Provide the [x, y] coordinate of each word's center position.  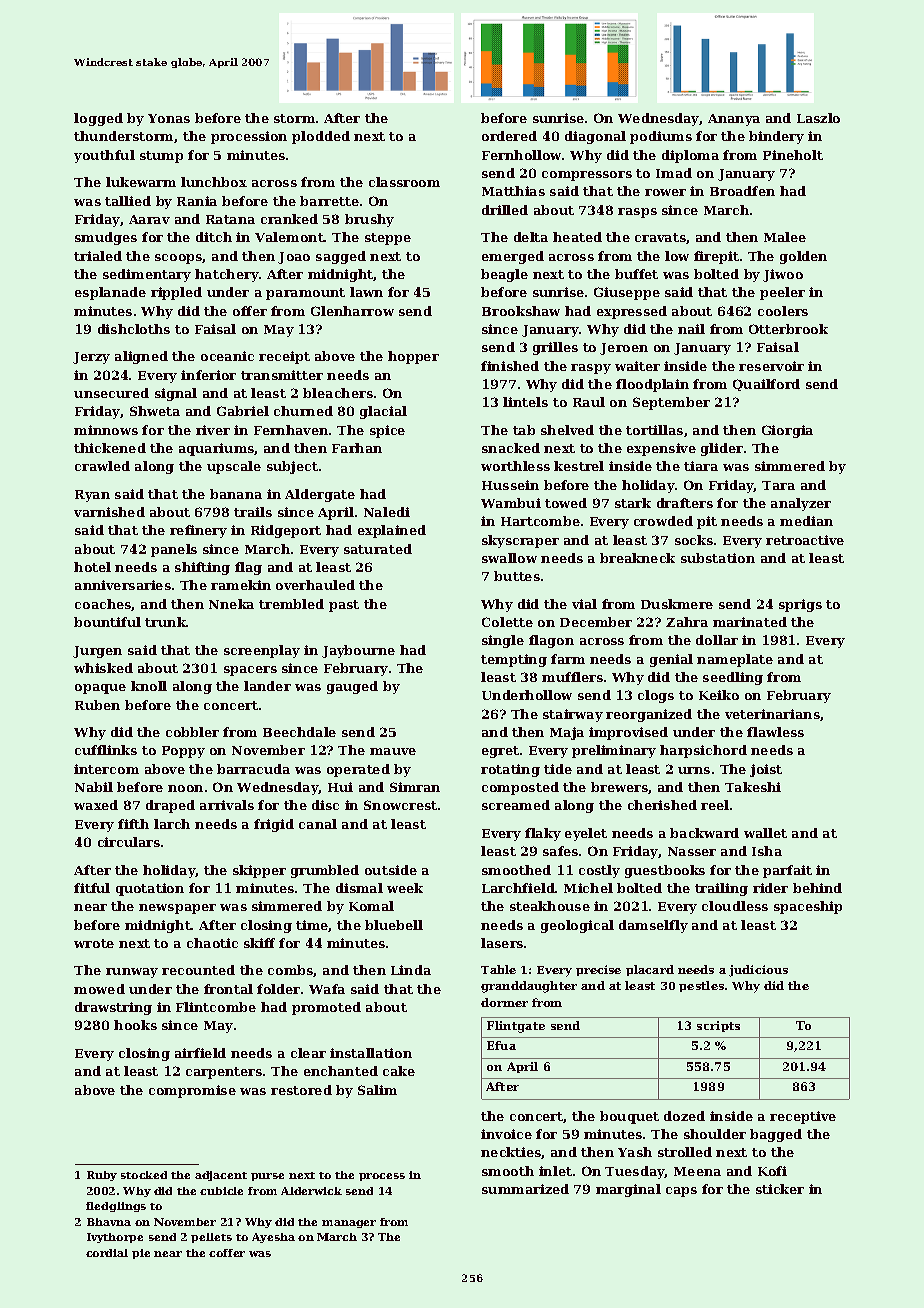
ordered [509, 136]
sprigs [800, 605]
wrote [94, 943]
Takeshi [753, 787]
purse [267, 1177]
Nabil [94, 787]
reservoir [771, 366]
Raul [589, 402]
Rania [197, 201]
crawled [102, 466]
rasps [637, 213]
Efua [501, 1045]
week [405, 888]
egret [500, 752]
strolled [685, 1152]
